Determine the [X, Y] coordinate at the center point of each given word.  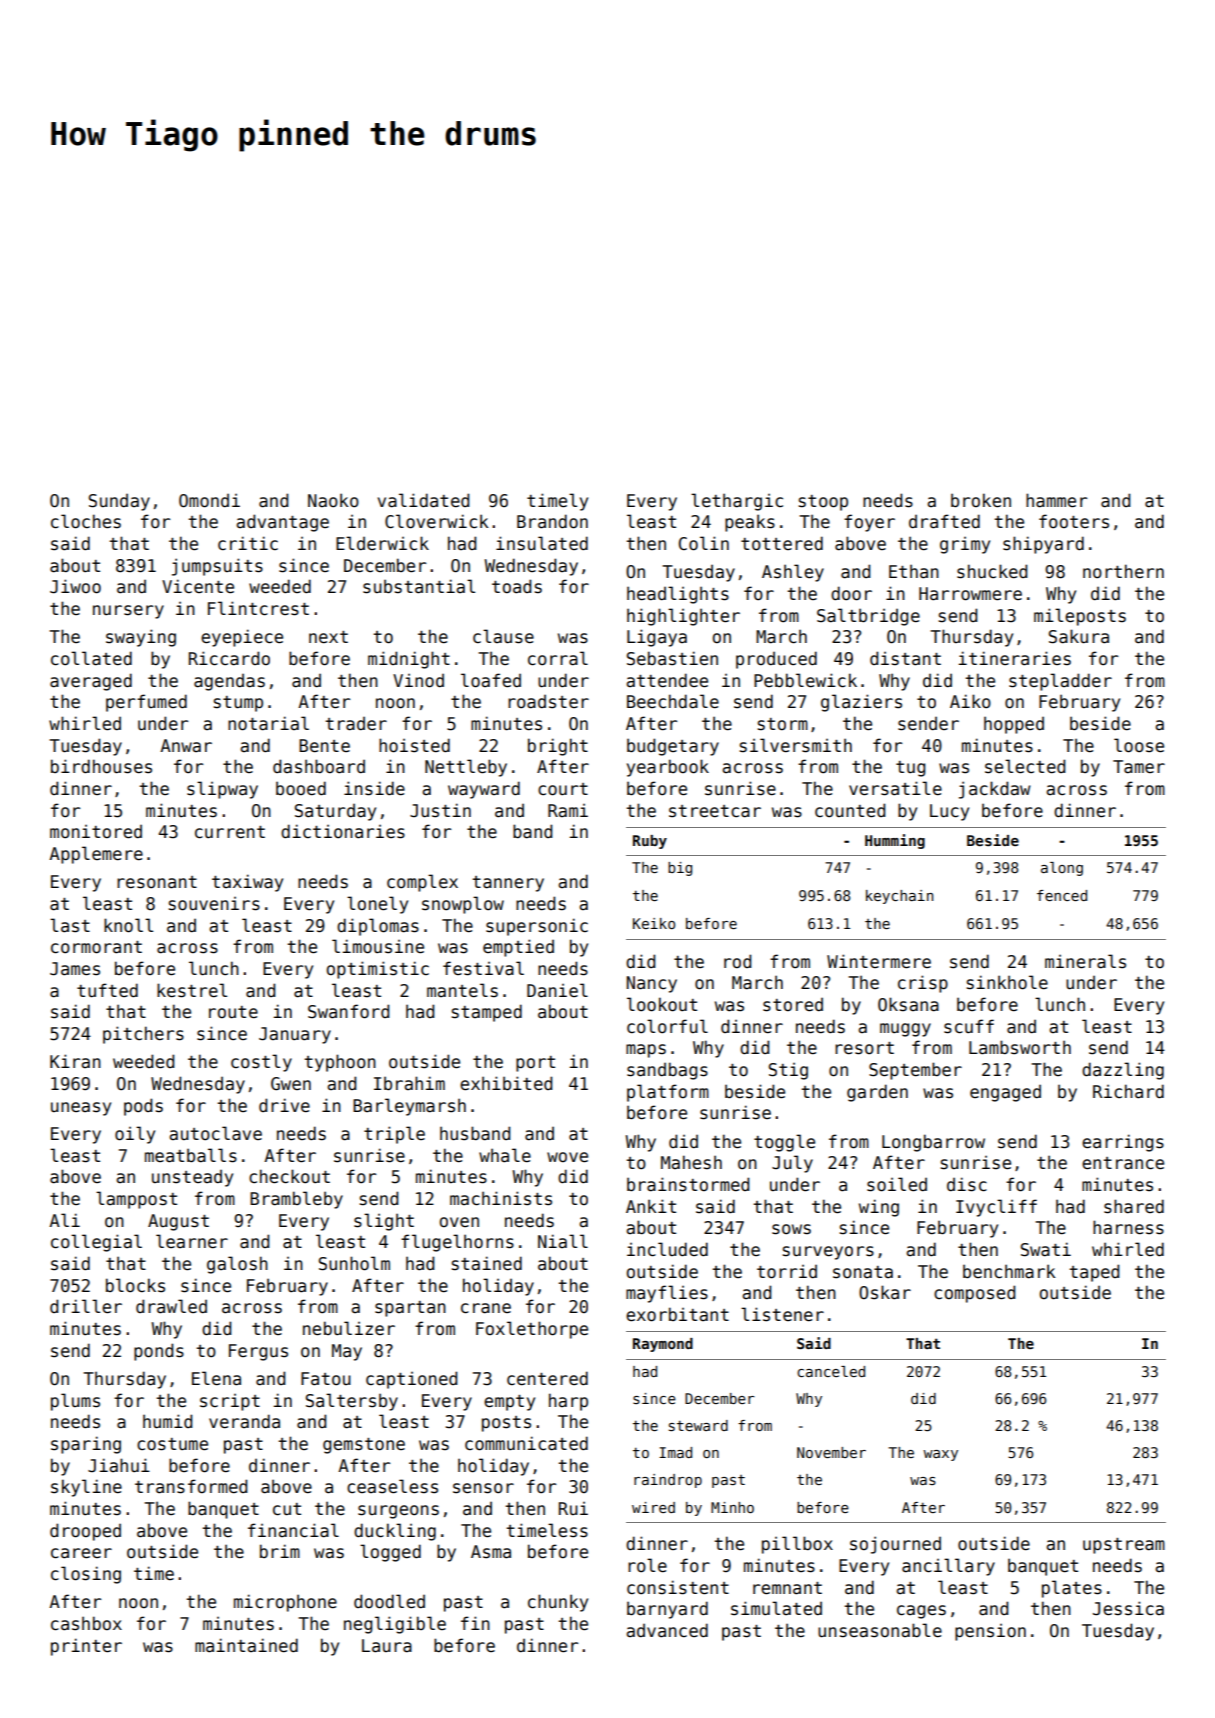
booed [301, 788]
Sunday [119, 502]
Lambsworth [1020, 1047]
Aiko [970, 701]
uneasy [81, 1109]
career [81, 1553]
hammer [1056, 500]
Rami [568, 810]
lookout [662, 1004]
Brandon [552, 521]
